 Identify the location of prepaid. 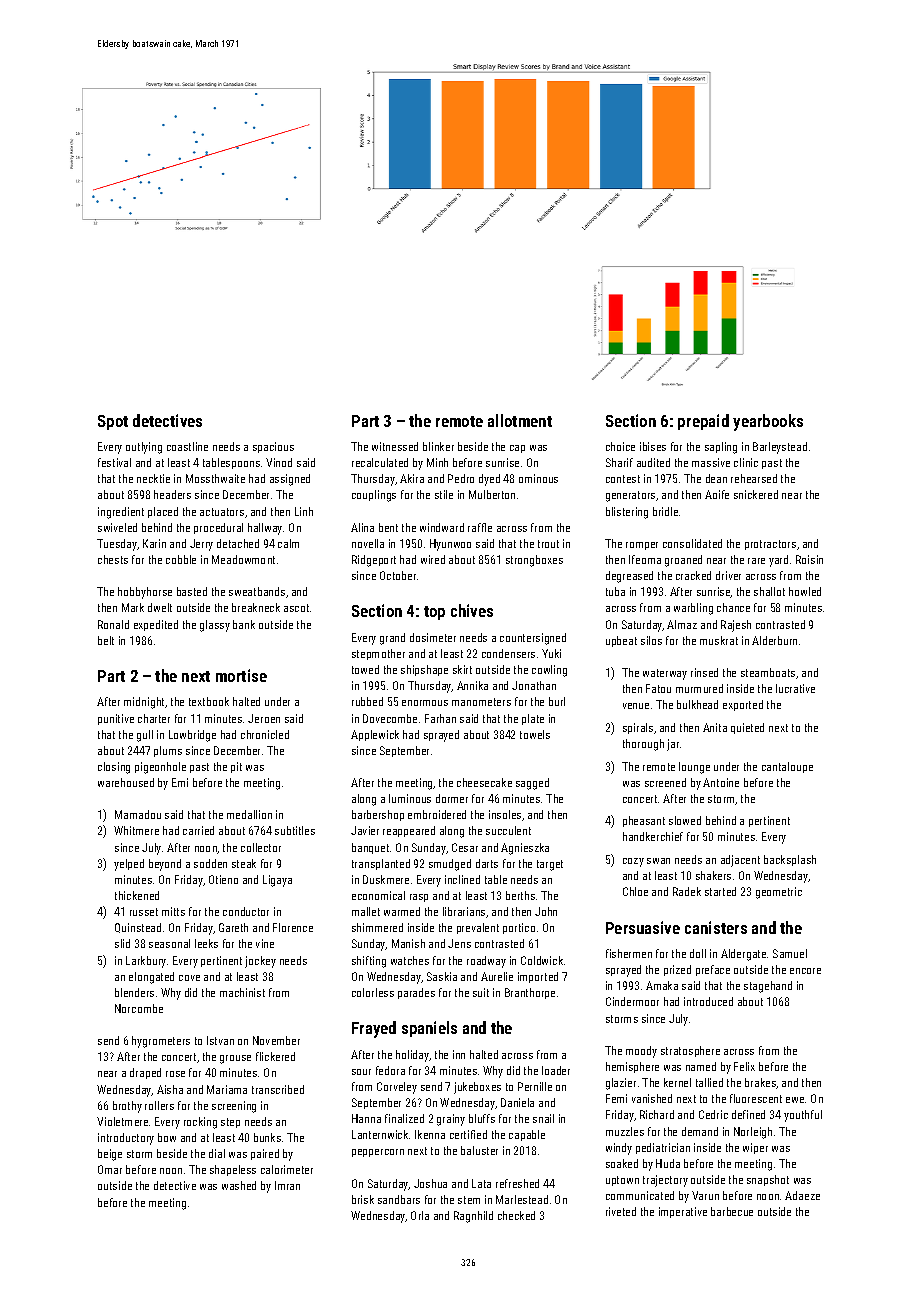
(703, 422).
